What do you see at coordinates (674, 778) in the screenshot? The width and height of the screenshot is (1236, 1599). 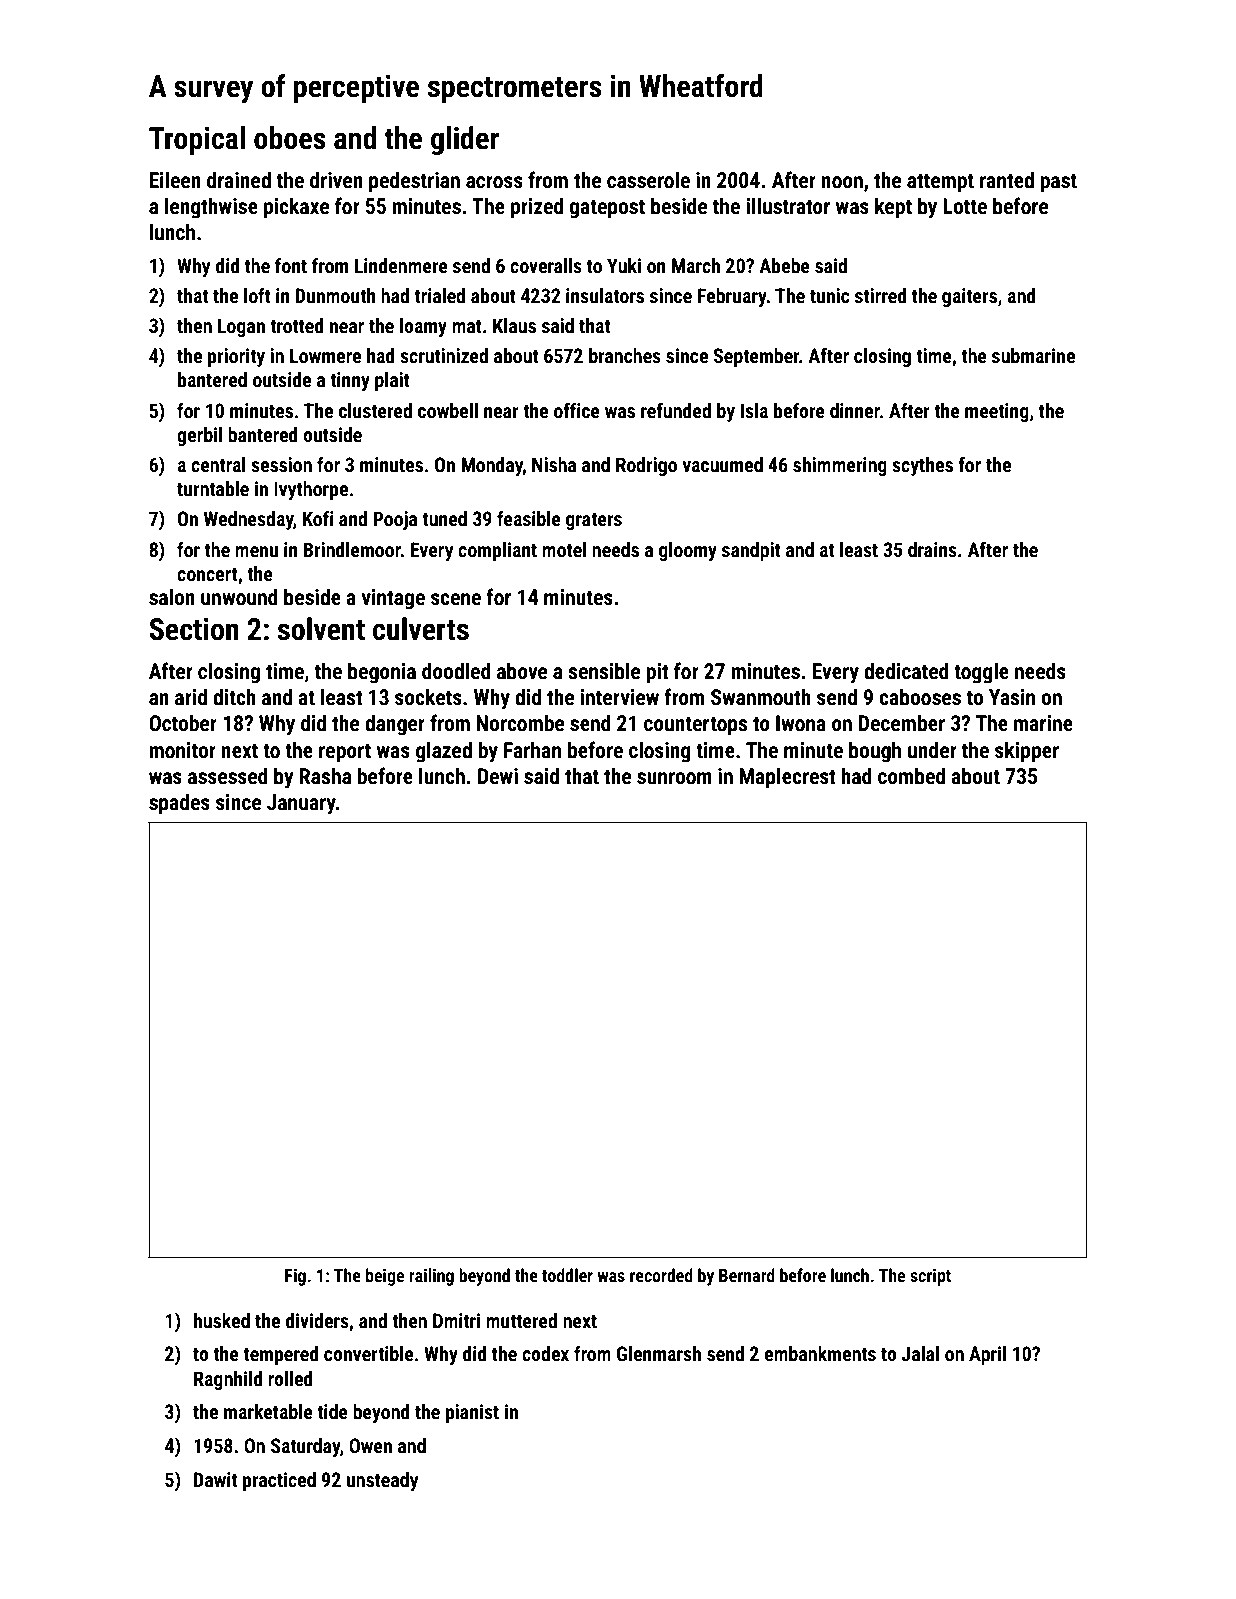 I see `sunroom` at bounding box center [674, 778].
